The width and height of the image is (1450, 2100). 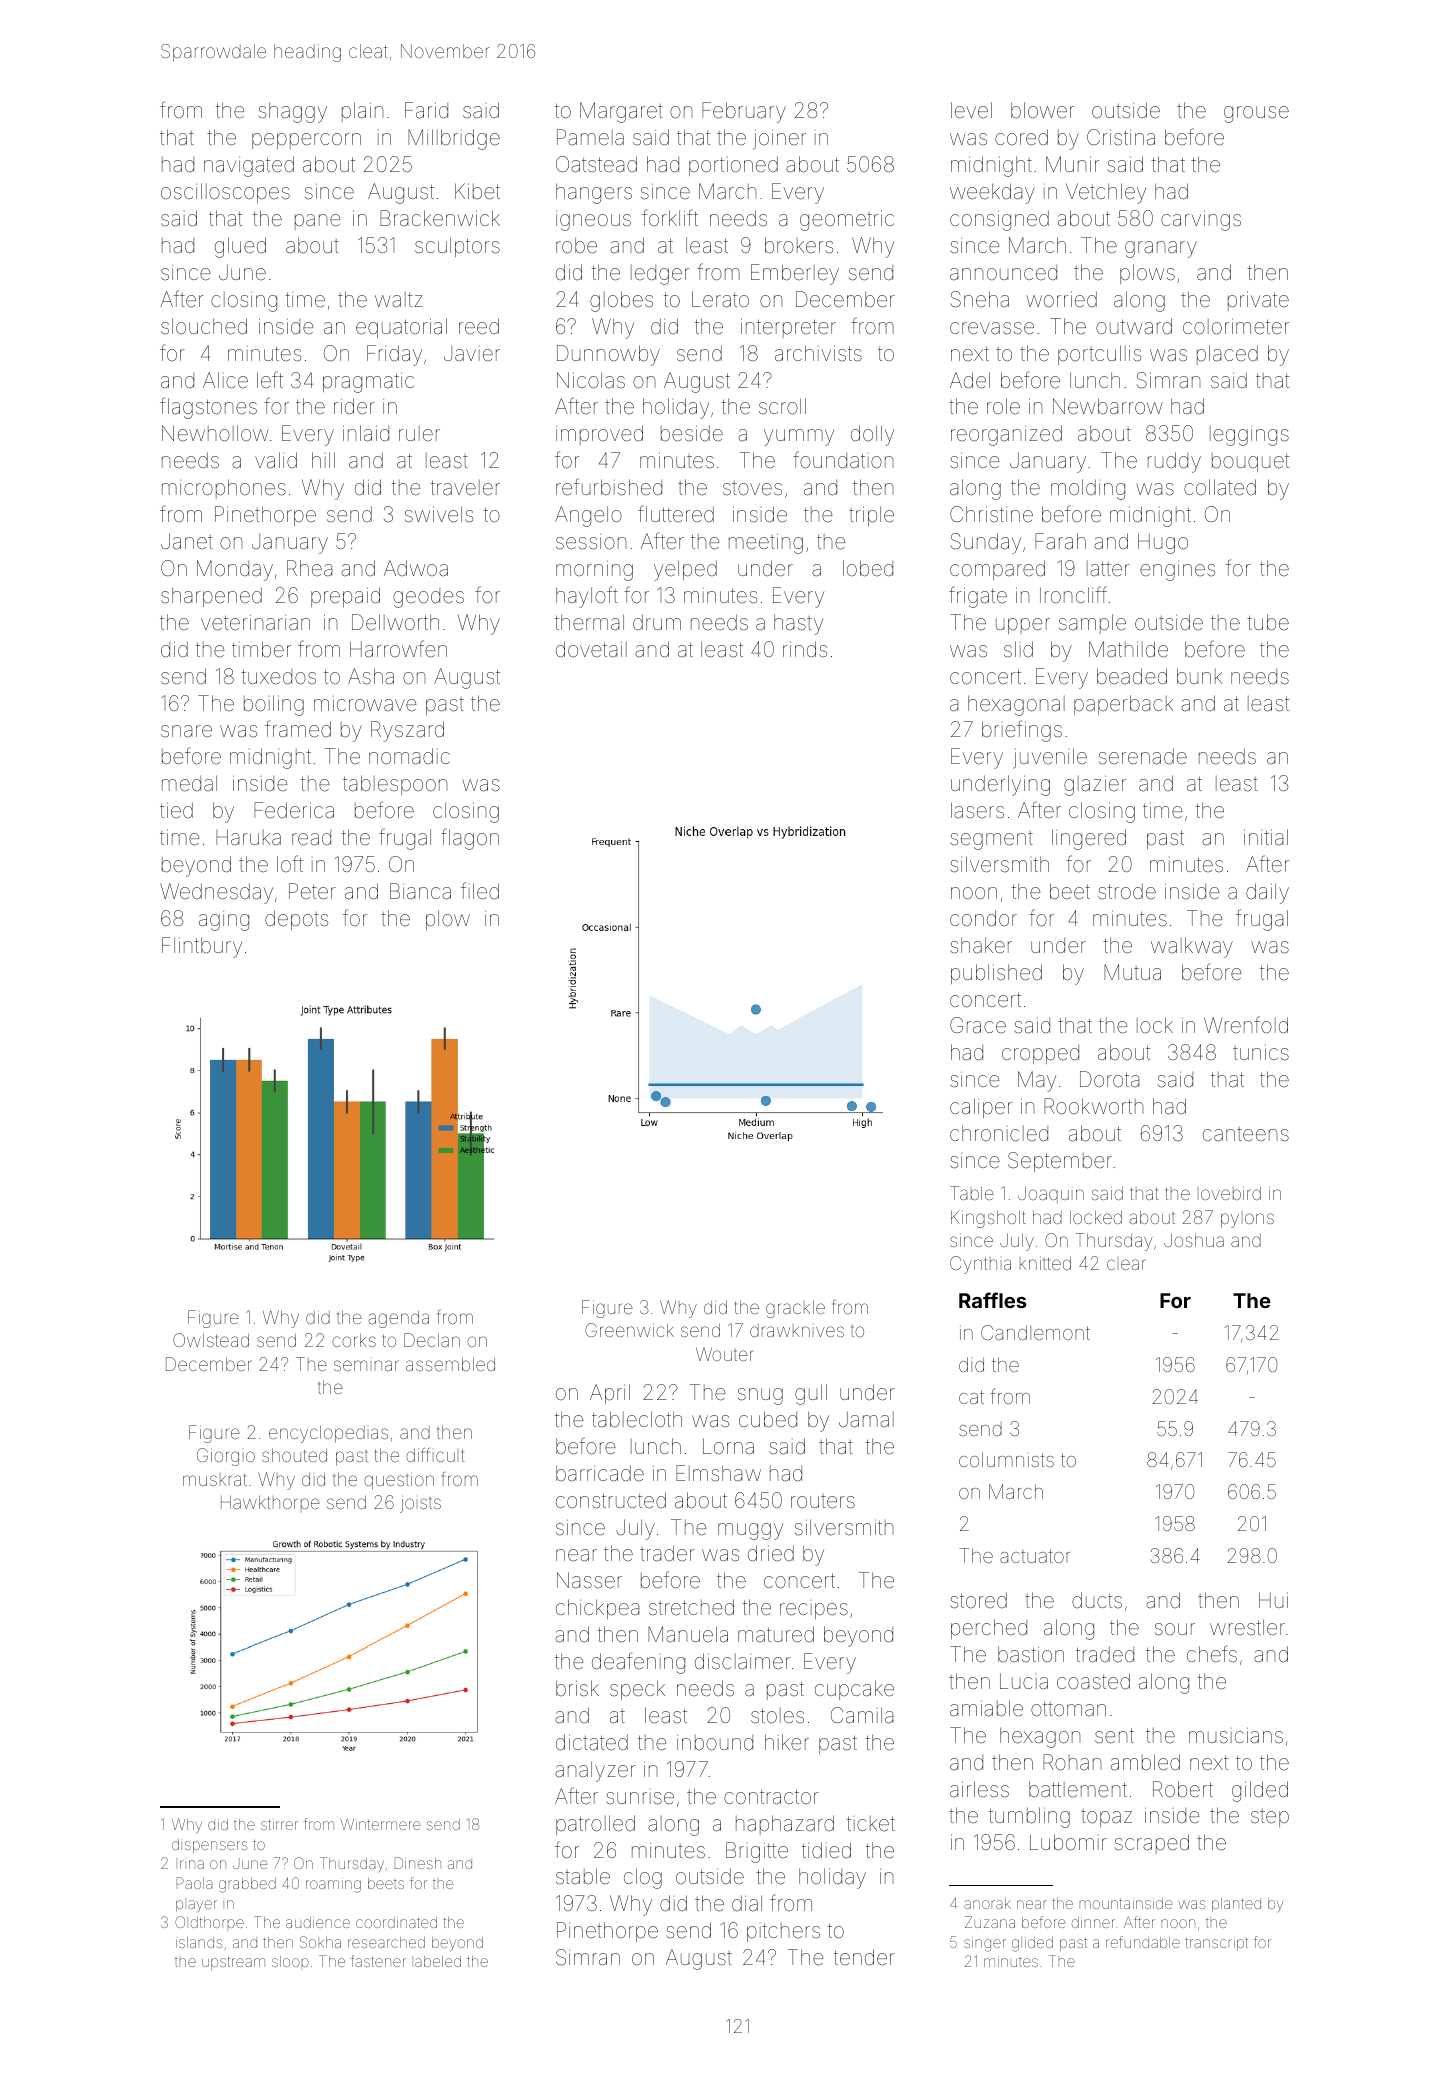 What do you see at coordinates (409, 756) in the image?
I see `nomadic` at bounding box center [409, 756].
